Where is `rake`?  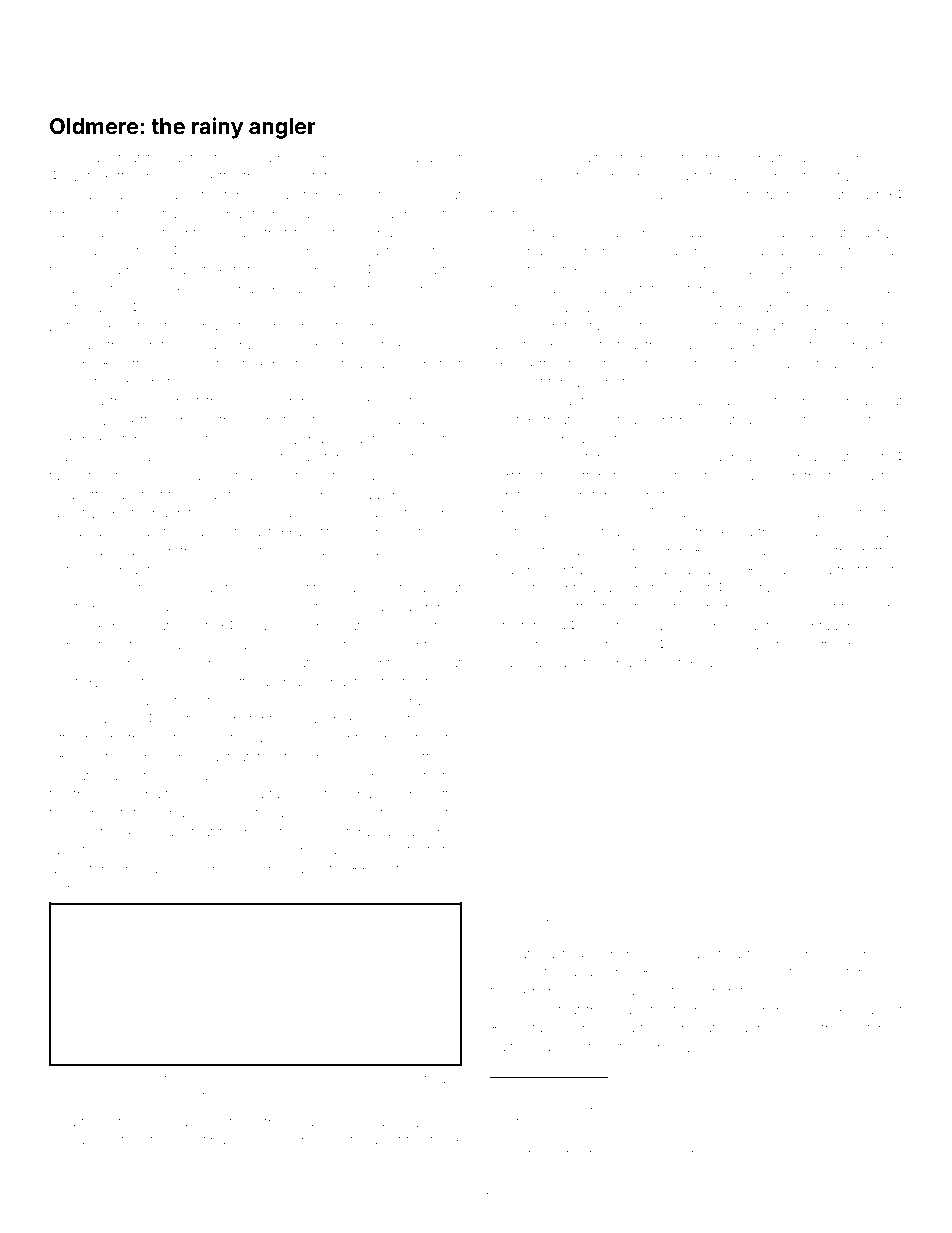 rake is located at coordinates (426, 814).
